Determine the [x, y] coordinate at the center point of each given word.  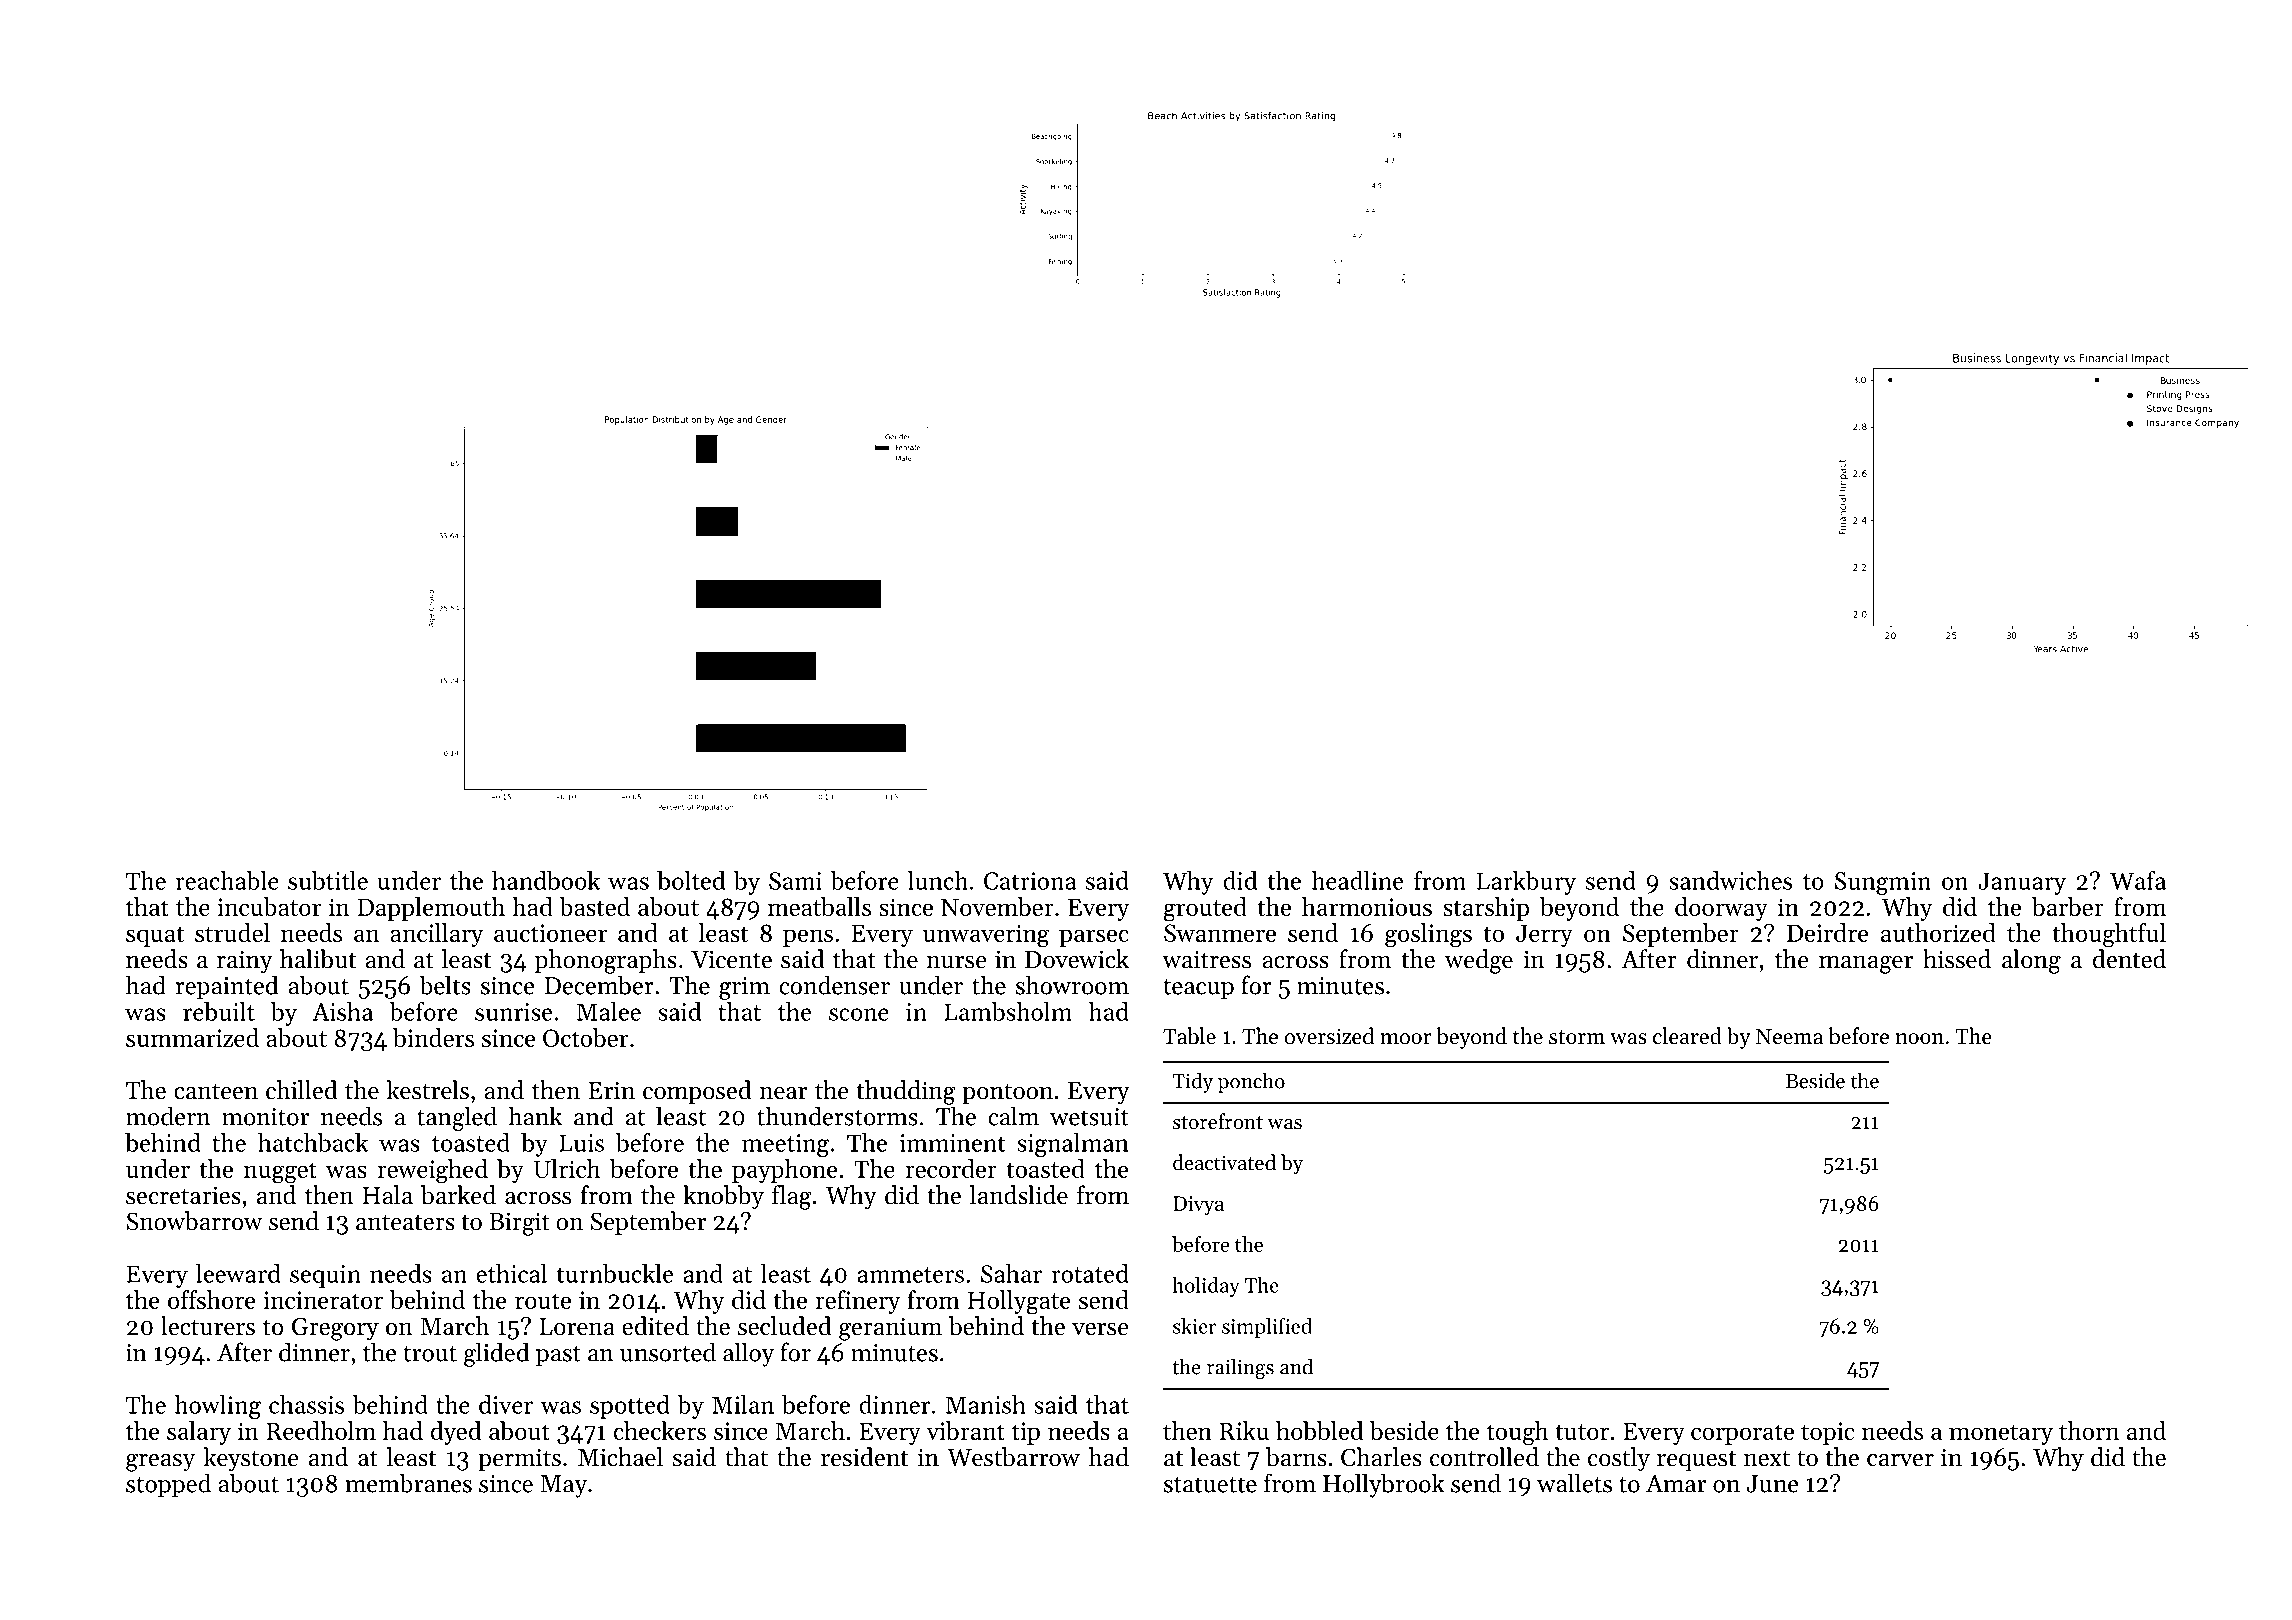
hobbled [1319, 1430]
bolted [691, 880]
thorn [2089, 1430]
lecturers [208, 1326]
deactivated [1224, 1162]
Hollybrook [1384, 1485]
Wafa [2138, 880]
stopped [168, 1485]
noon [1920, 1039]
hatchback [313, 1142]
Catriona [1030, 881]
